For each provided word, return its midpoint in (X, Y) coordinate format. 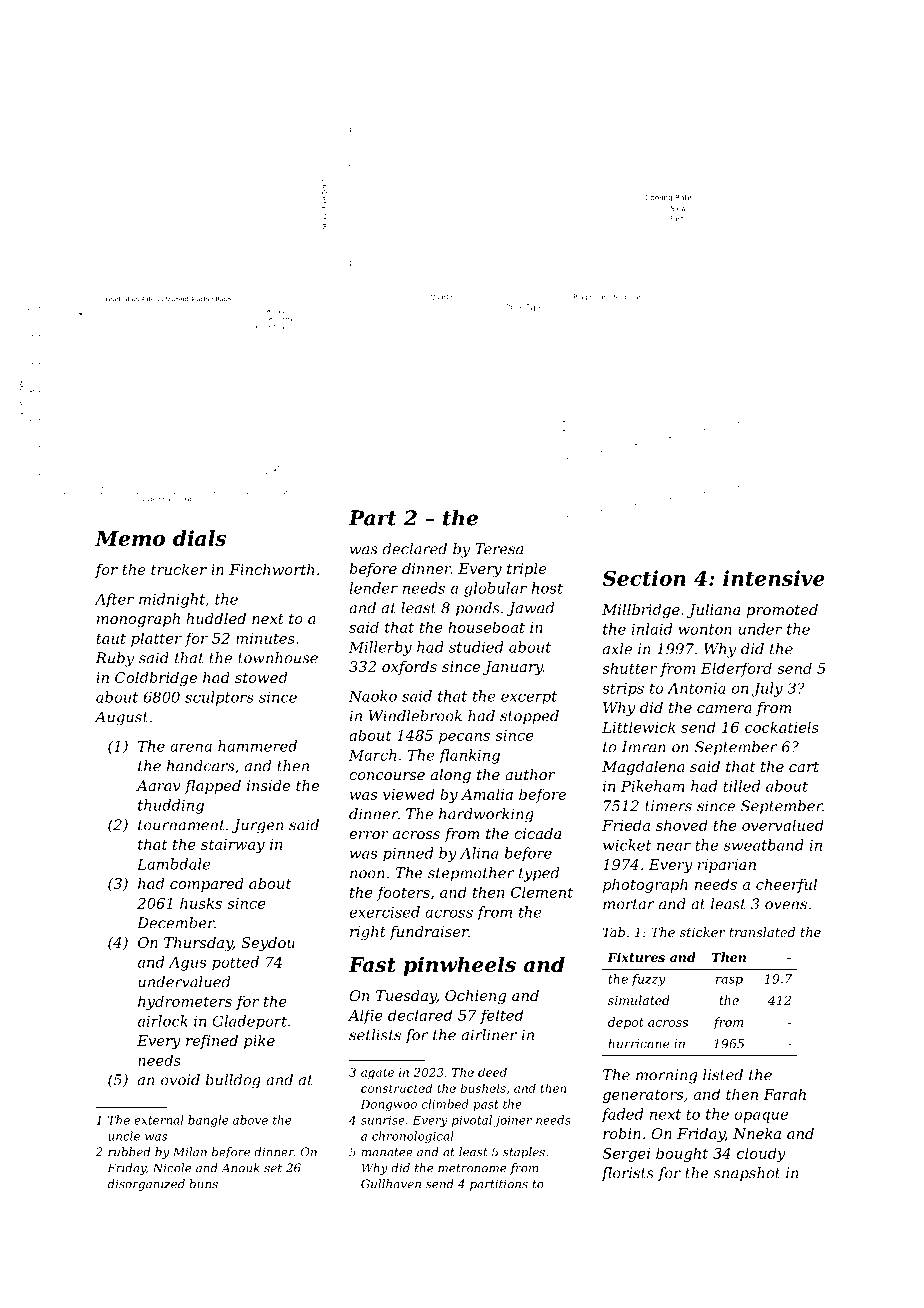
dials (199, 538)
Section (644, 578)
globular (495, 589)
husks (201, 903)
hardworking (486, 815)
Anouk (240, 1168)
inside (268, 785)
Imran (644, 747)
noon (367, 874)
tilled (741, 786)
